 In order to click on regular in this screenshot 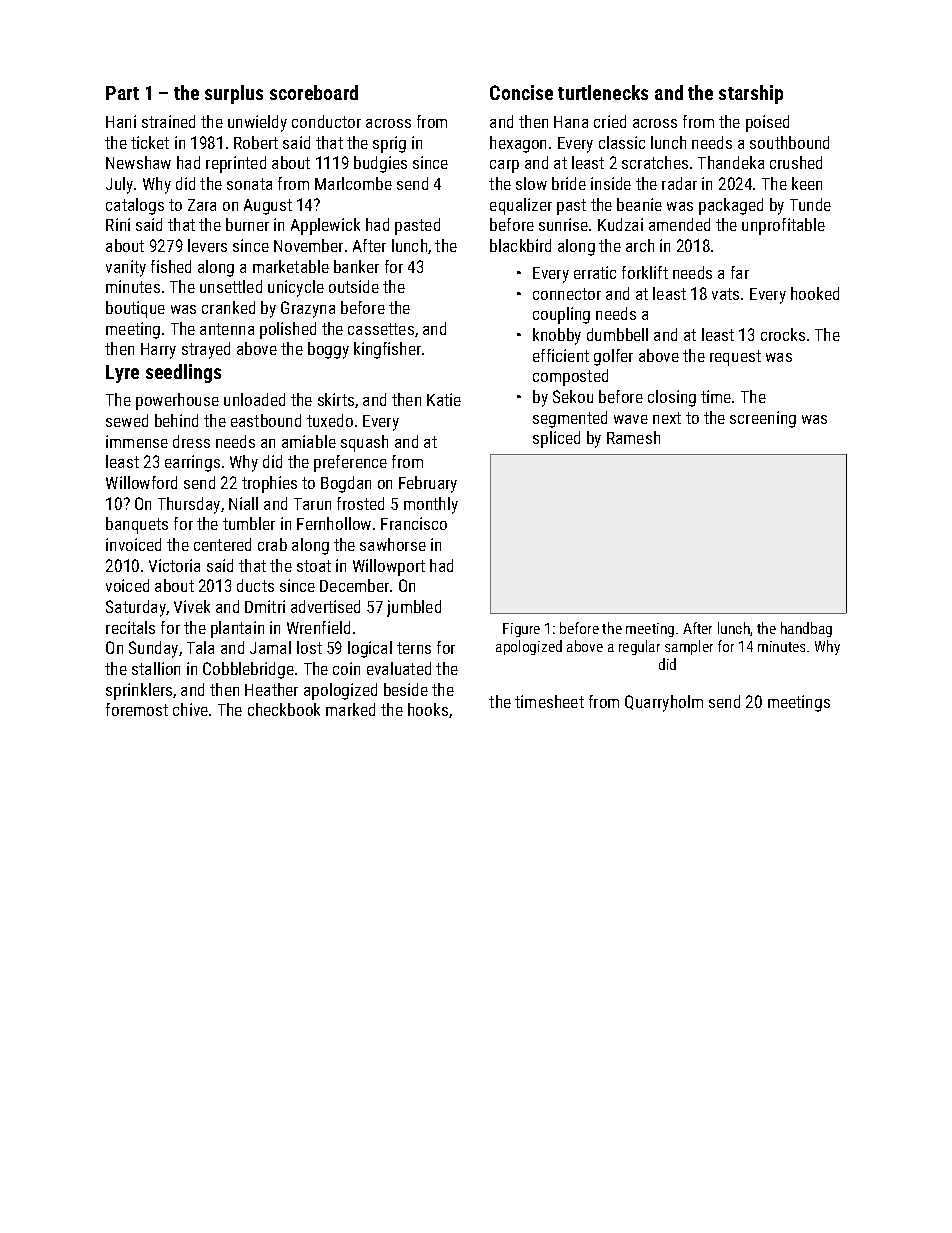, I will do `click(639, 647)`.
